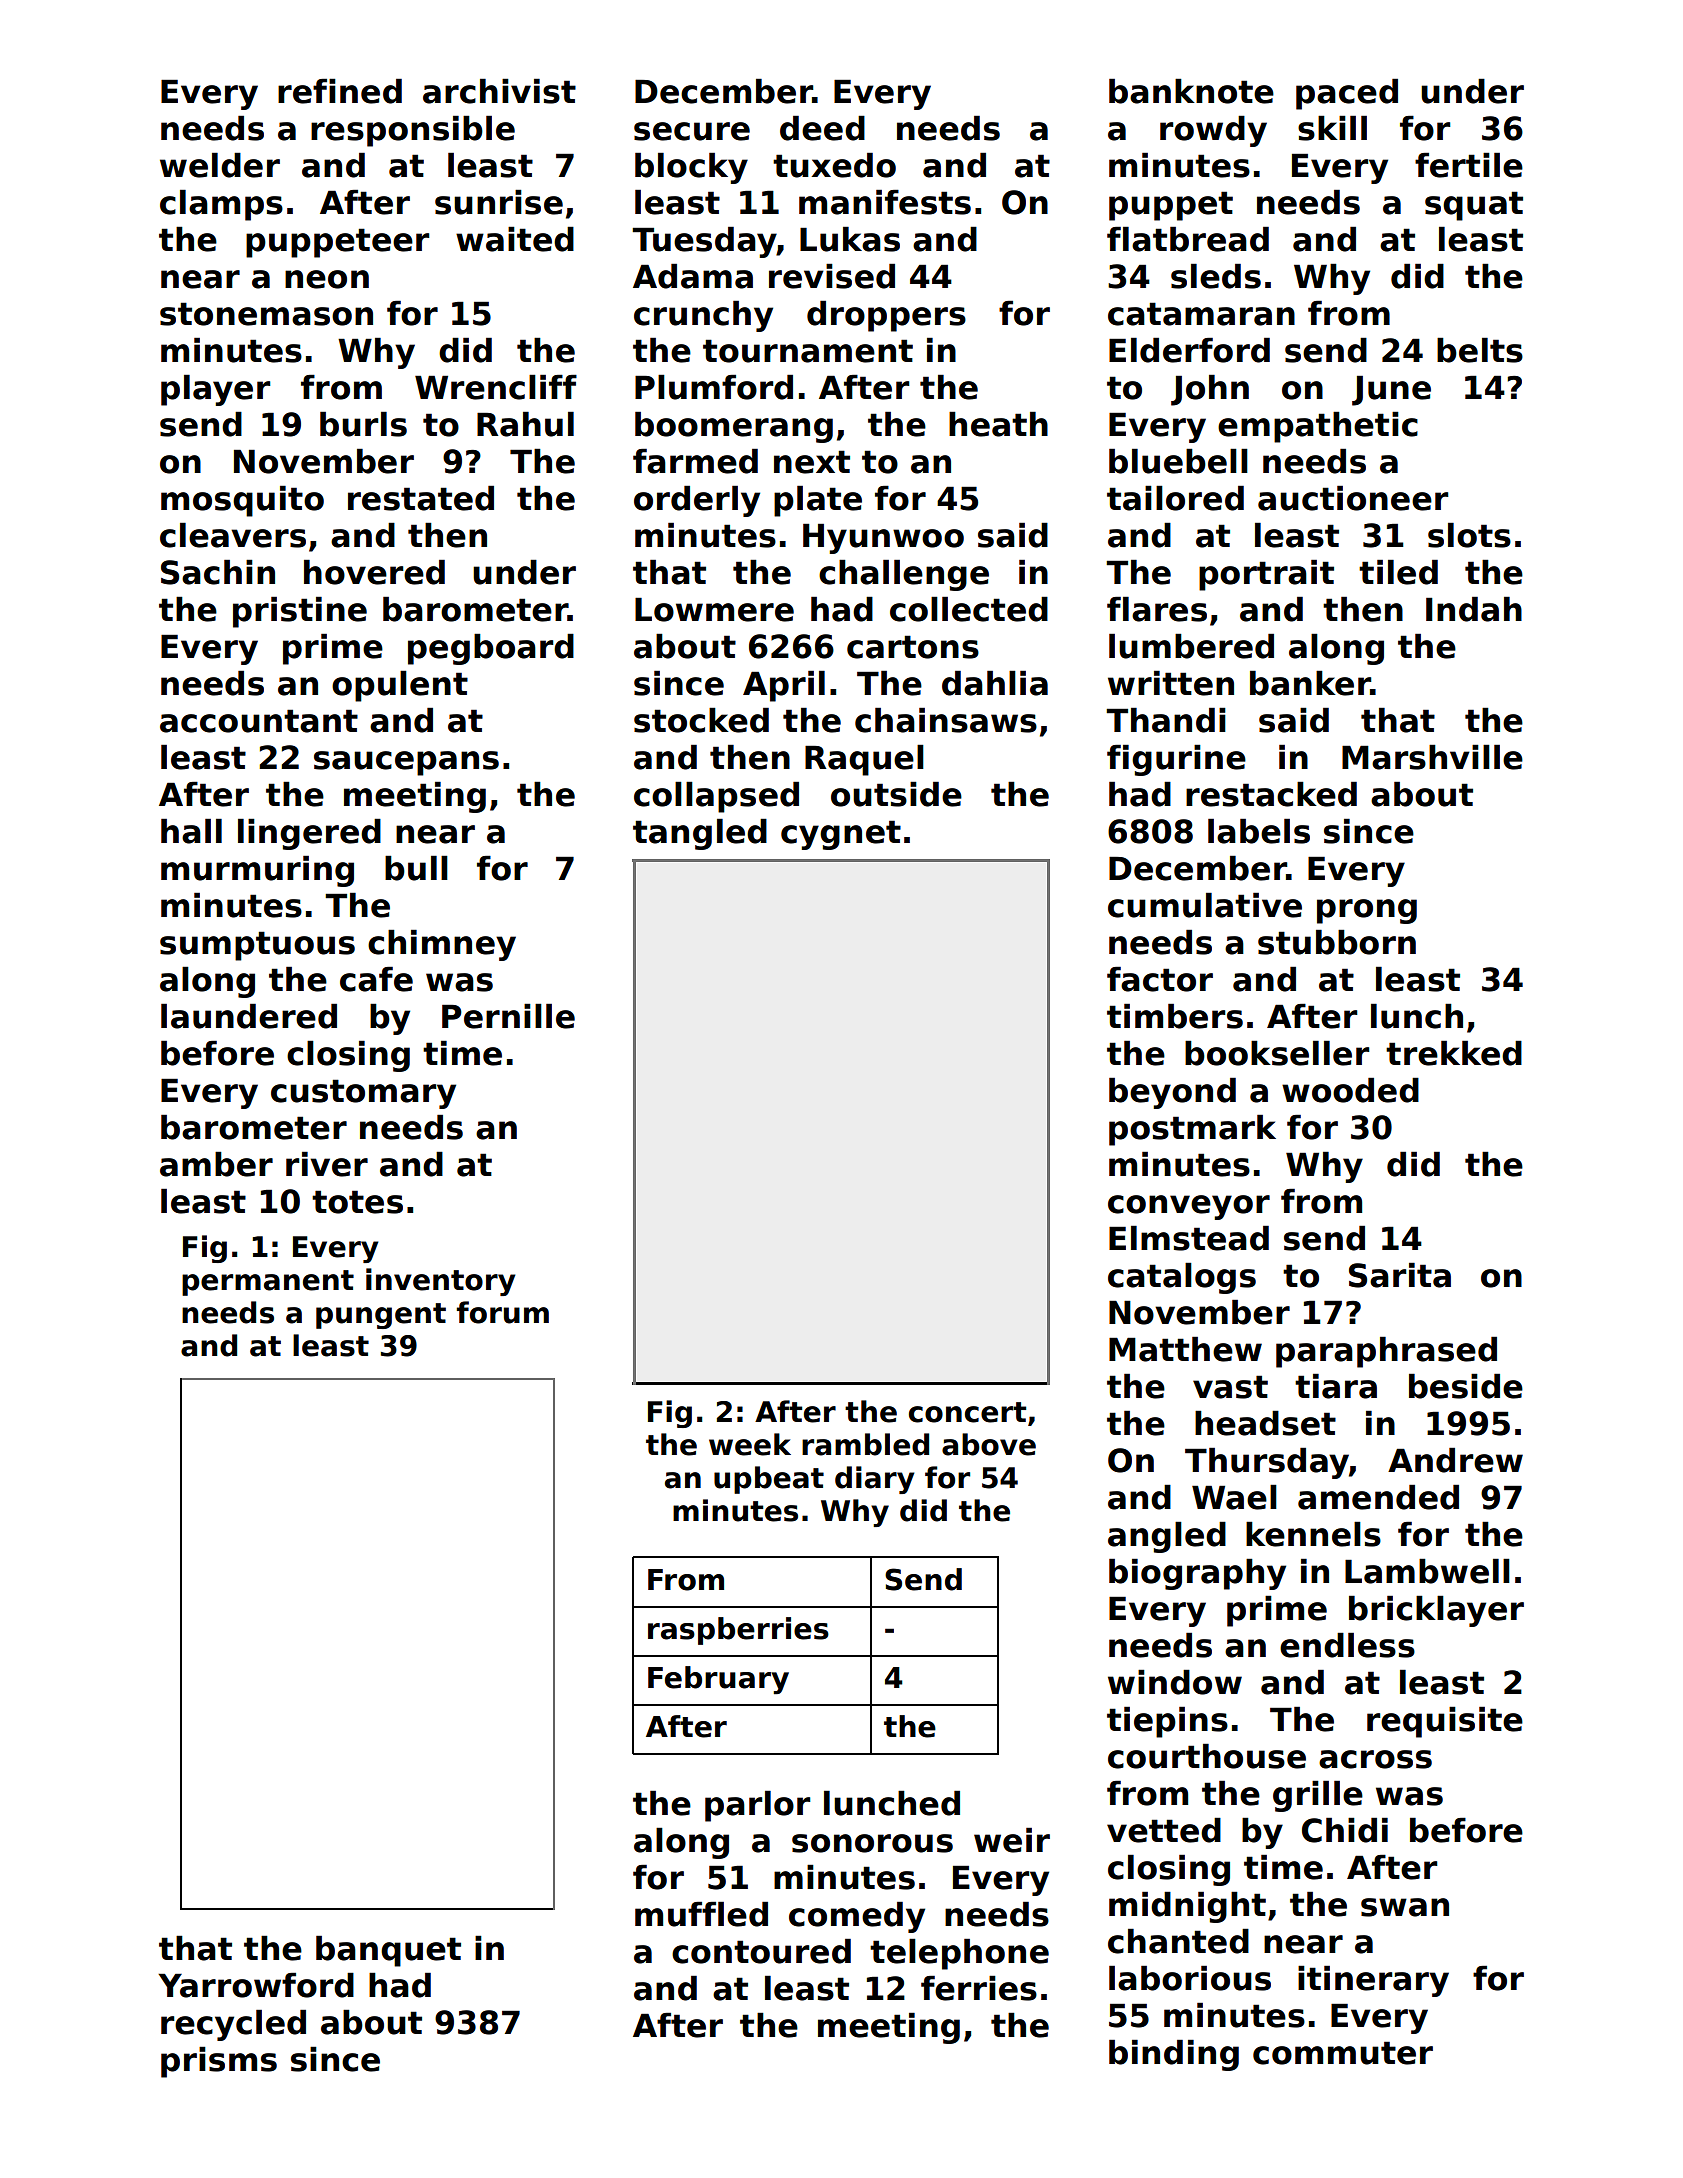  I want to click on secure, so click(692, 131).
